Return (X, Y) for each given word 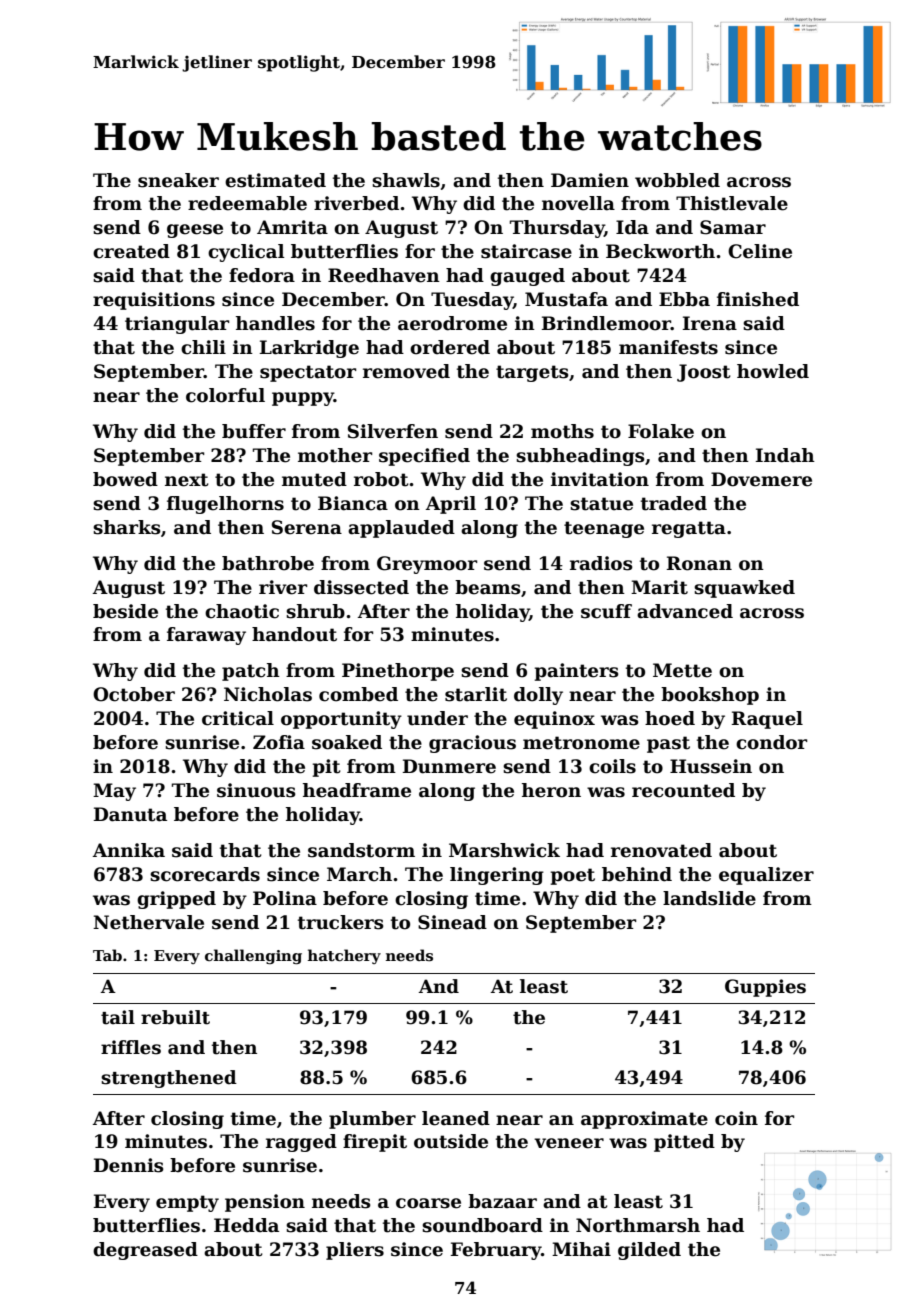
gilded (649, 1251)
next (187, 480)
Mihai (581, 1249)
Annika (129, 850)
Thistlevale (732, 203)
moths (562, 431)
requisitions (154, 301)
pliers (355, 1251)
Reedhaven (384, 275)
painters (577, 672)
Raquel (767, 720)
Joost (704, 373)
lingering (497, 876)
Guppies (765, 988)
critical (238, 718)
